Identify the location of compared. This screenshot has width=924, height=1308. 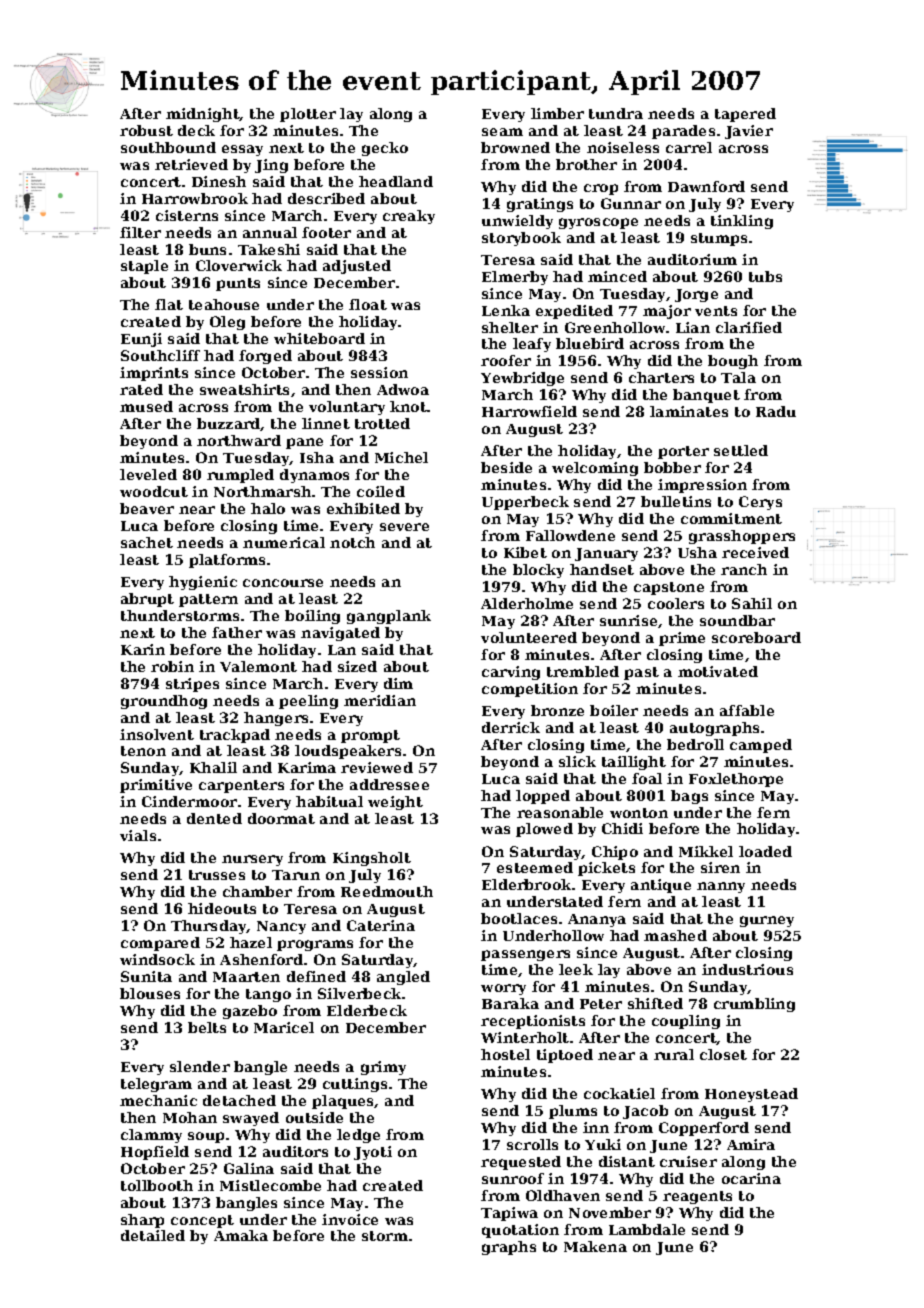
(160, 944).
